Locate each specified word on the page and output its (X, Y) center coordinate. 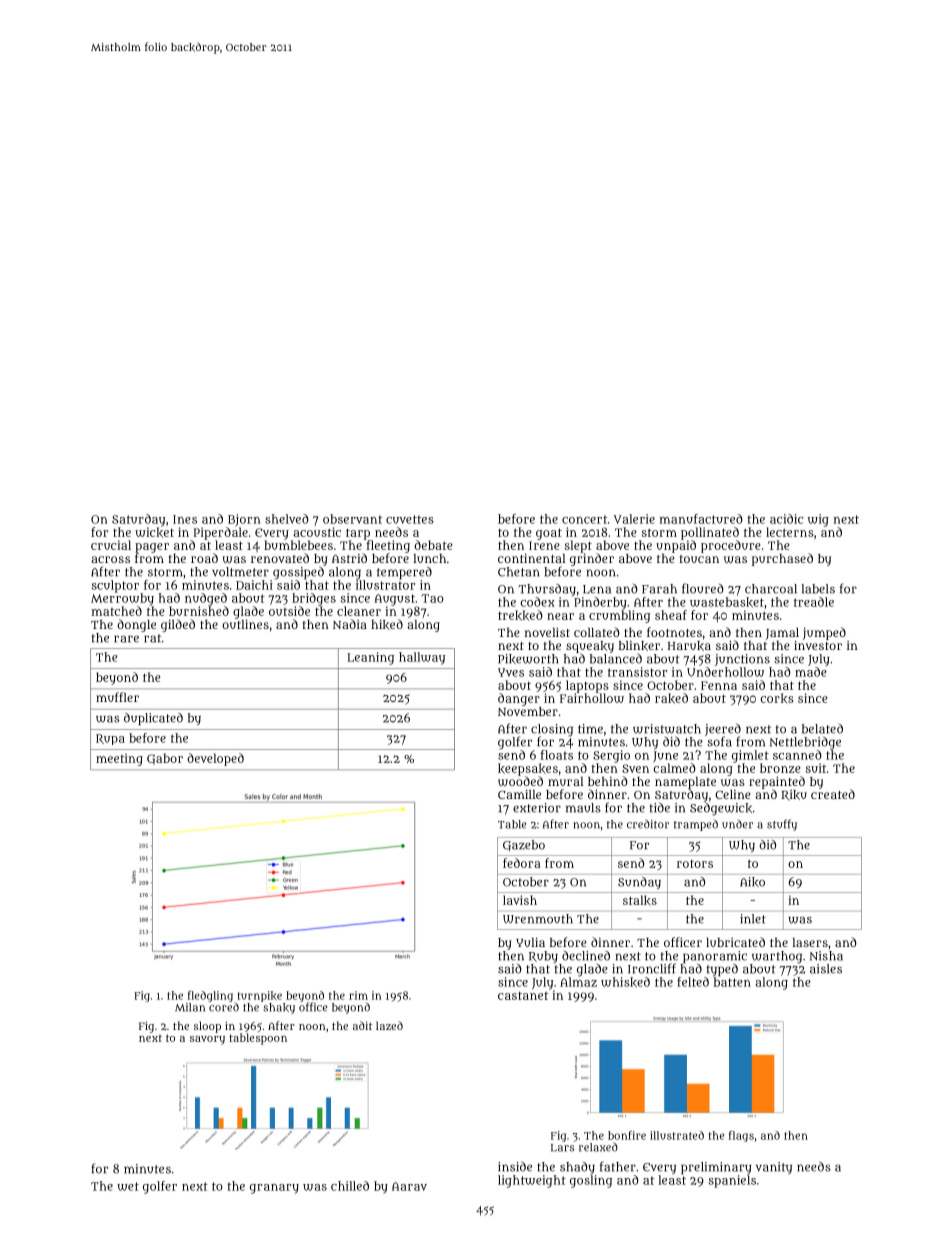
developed (215, 759)
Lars (562, 1148)
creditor (648, 824)
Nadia (350, 624)
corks (777, 698)
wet (128, 1186)
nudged (206, 599)
